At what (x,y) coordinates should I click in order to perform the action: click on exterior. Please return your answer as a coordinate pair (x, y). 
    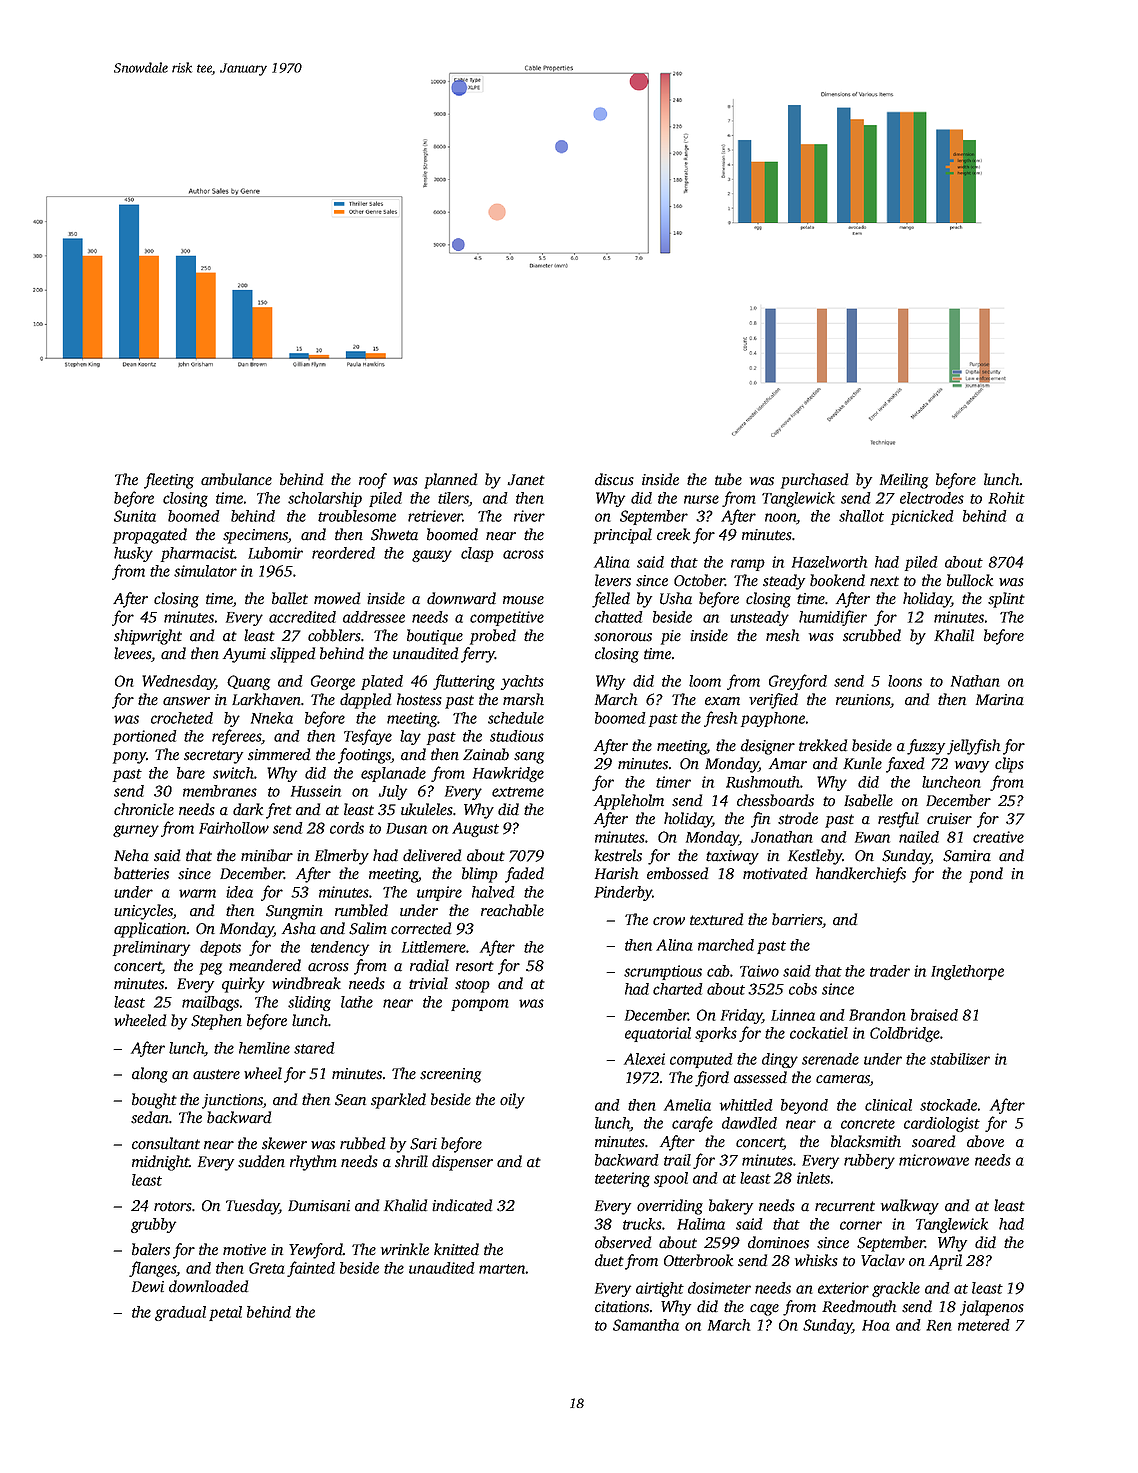
    Looking at the image, I should click on (843, 1288).
